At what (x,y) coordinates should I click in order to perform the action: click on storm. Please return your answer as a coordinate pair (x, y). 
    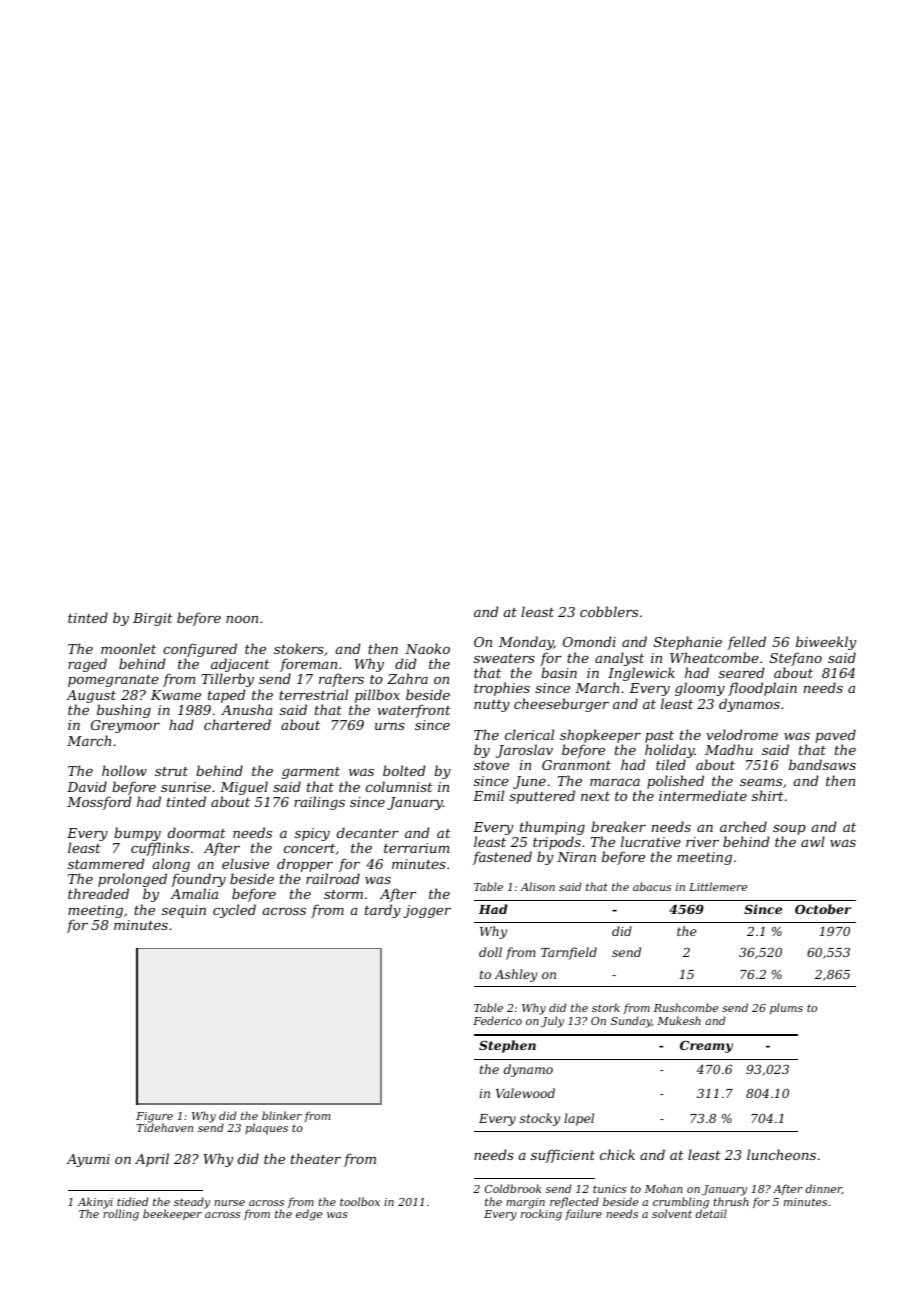
    Looking at the image, I should click on (343, 894).
